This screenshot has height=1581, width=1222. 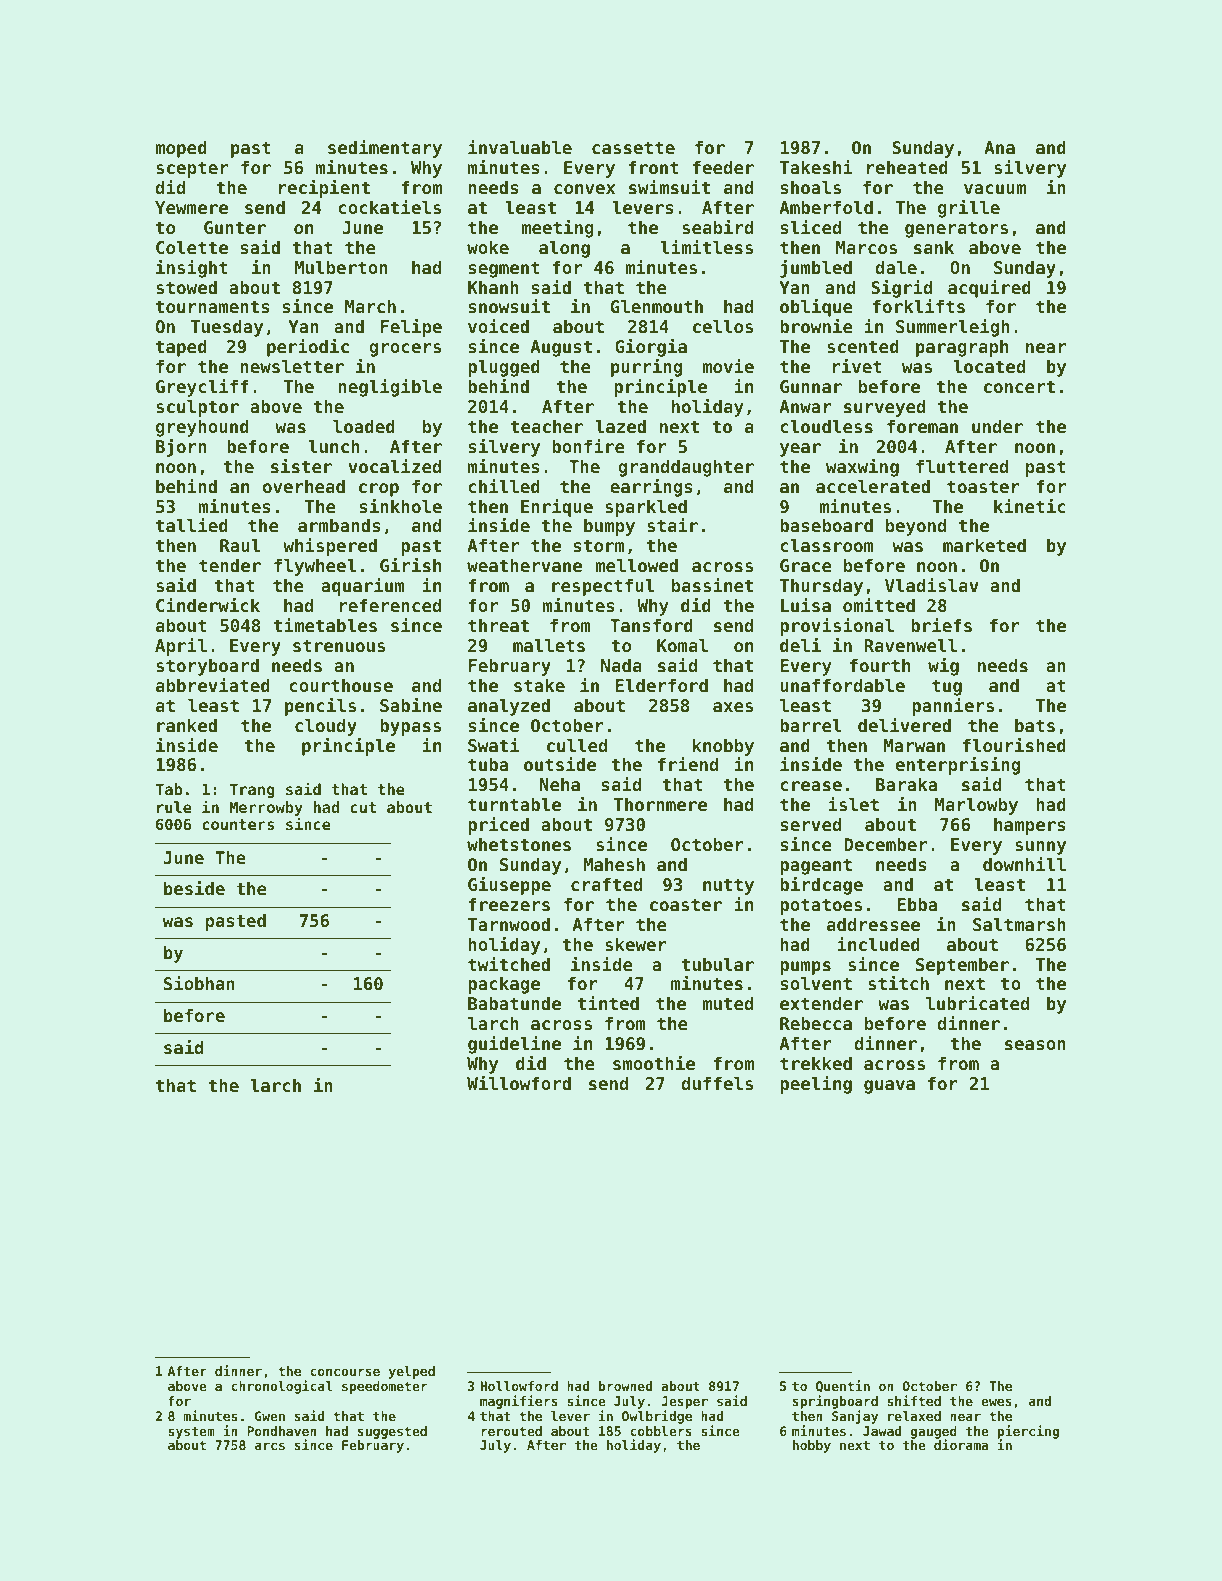 What do you see at coordinates (811, 824) in the screenshot?
I see `served` at bounding box center [811, 824].
